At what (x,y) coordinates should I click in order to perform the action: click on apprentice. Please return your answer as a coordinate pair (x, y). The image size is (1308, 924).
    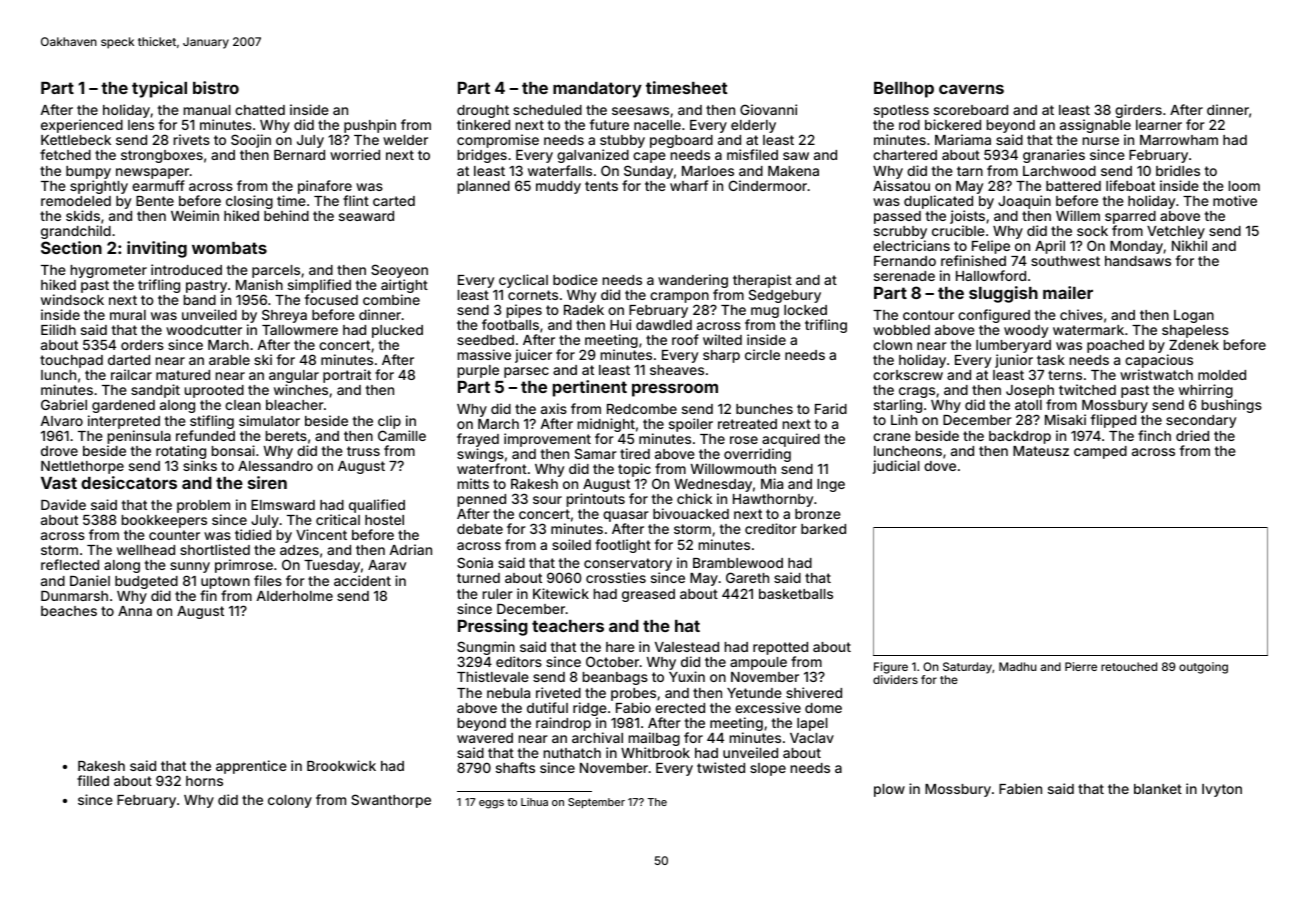
    Looking at the image, I should click on (251, 767).
